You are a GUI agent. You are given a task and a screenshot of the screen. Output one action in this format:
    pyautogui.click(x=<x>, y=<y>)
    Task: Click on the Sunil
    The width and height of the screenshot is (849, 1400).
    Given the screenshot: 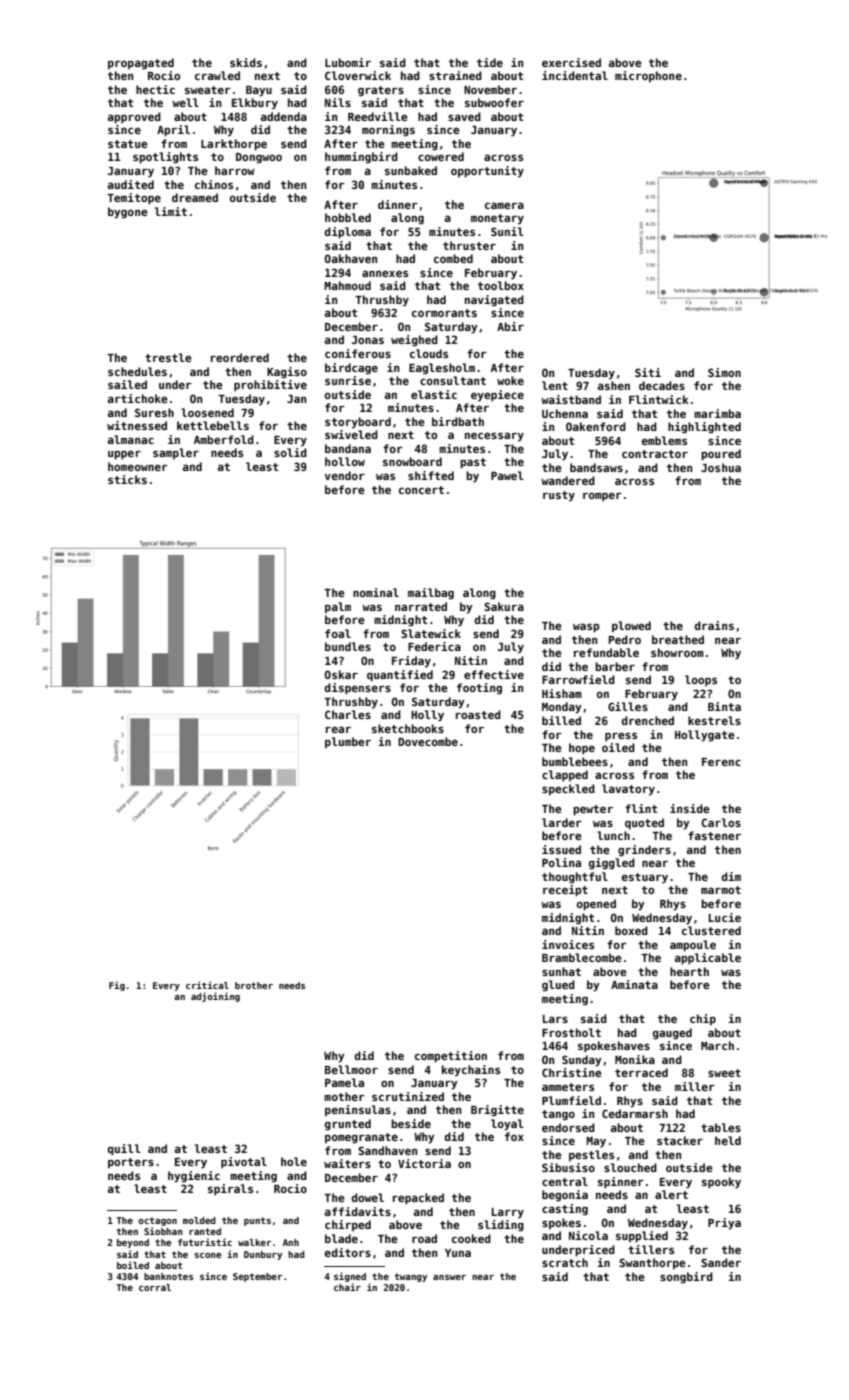 What is the action you would take?
    pyautogui.click(x=507, y=231)
